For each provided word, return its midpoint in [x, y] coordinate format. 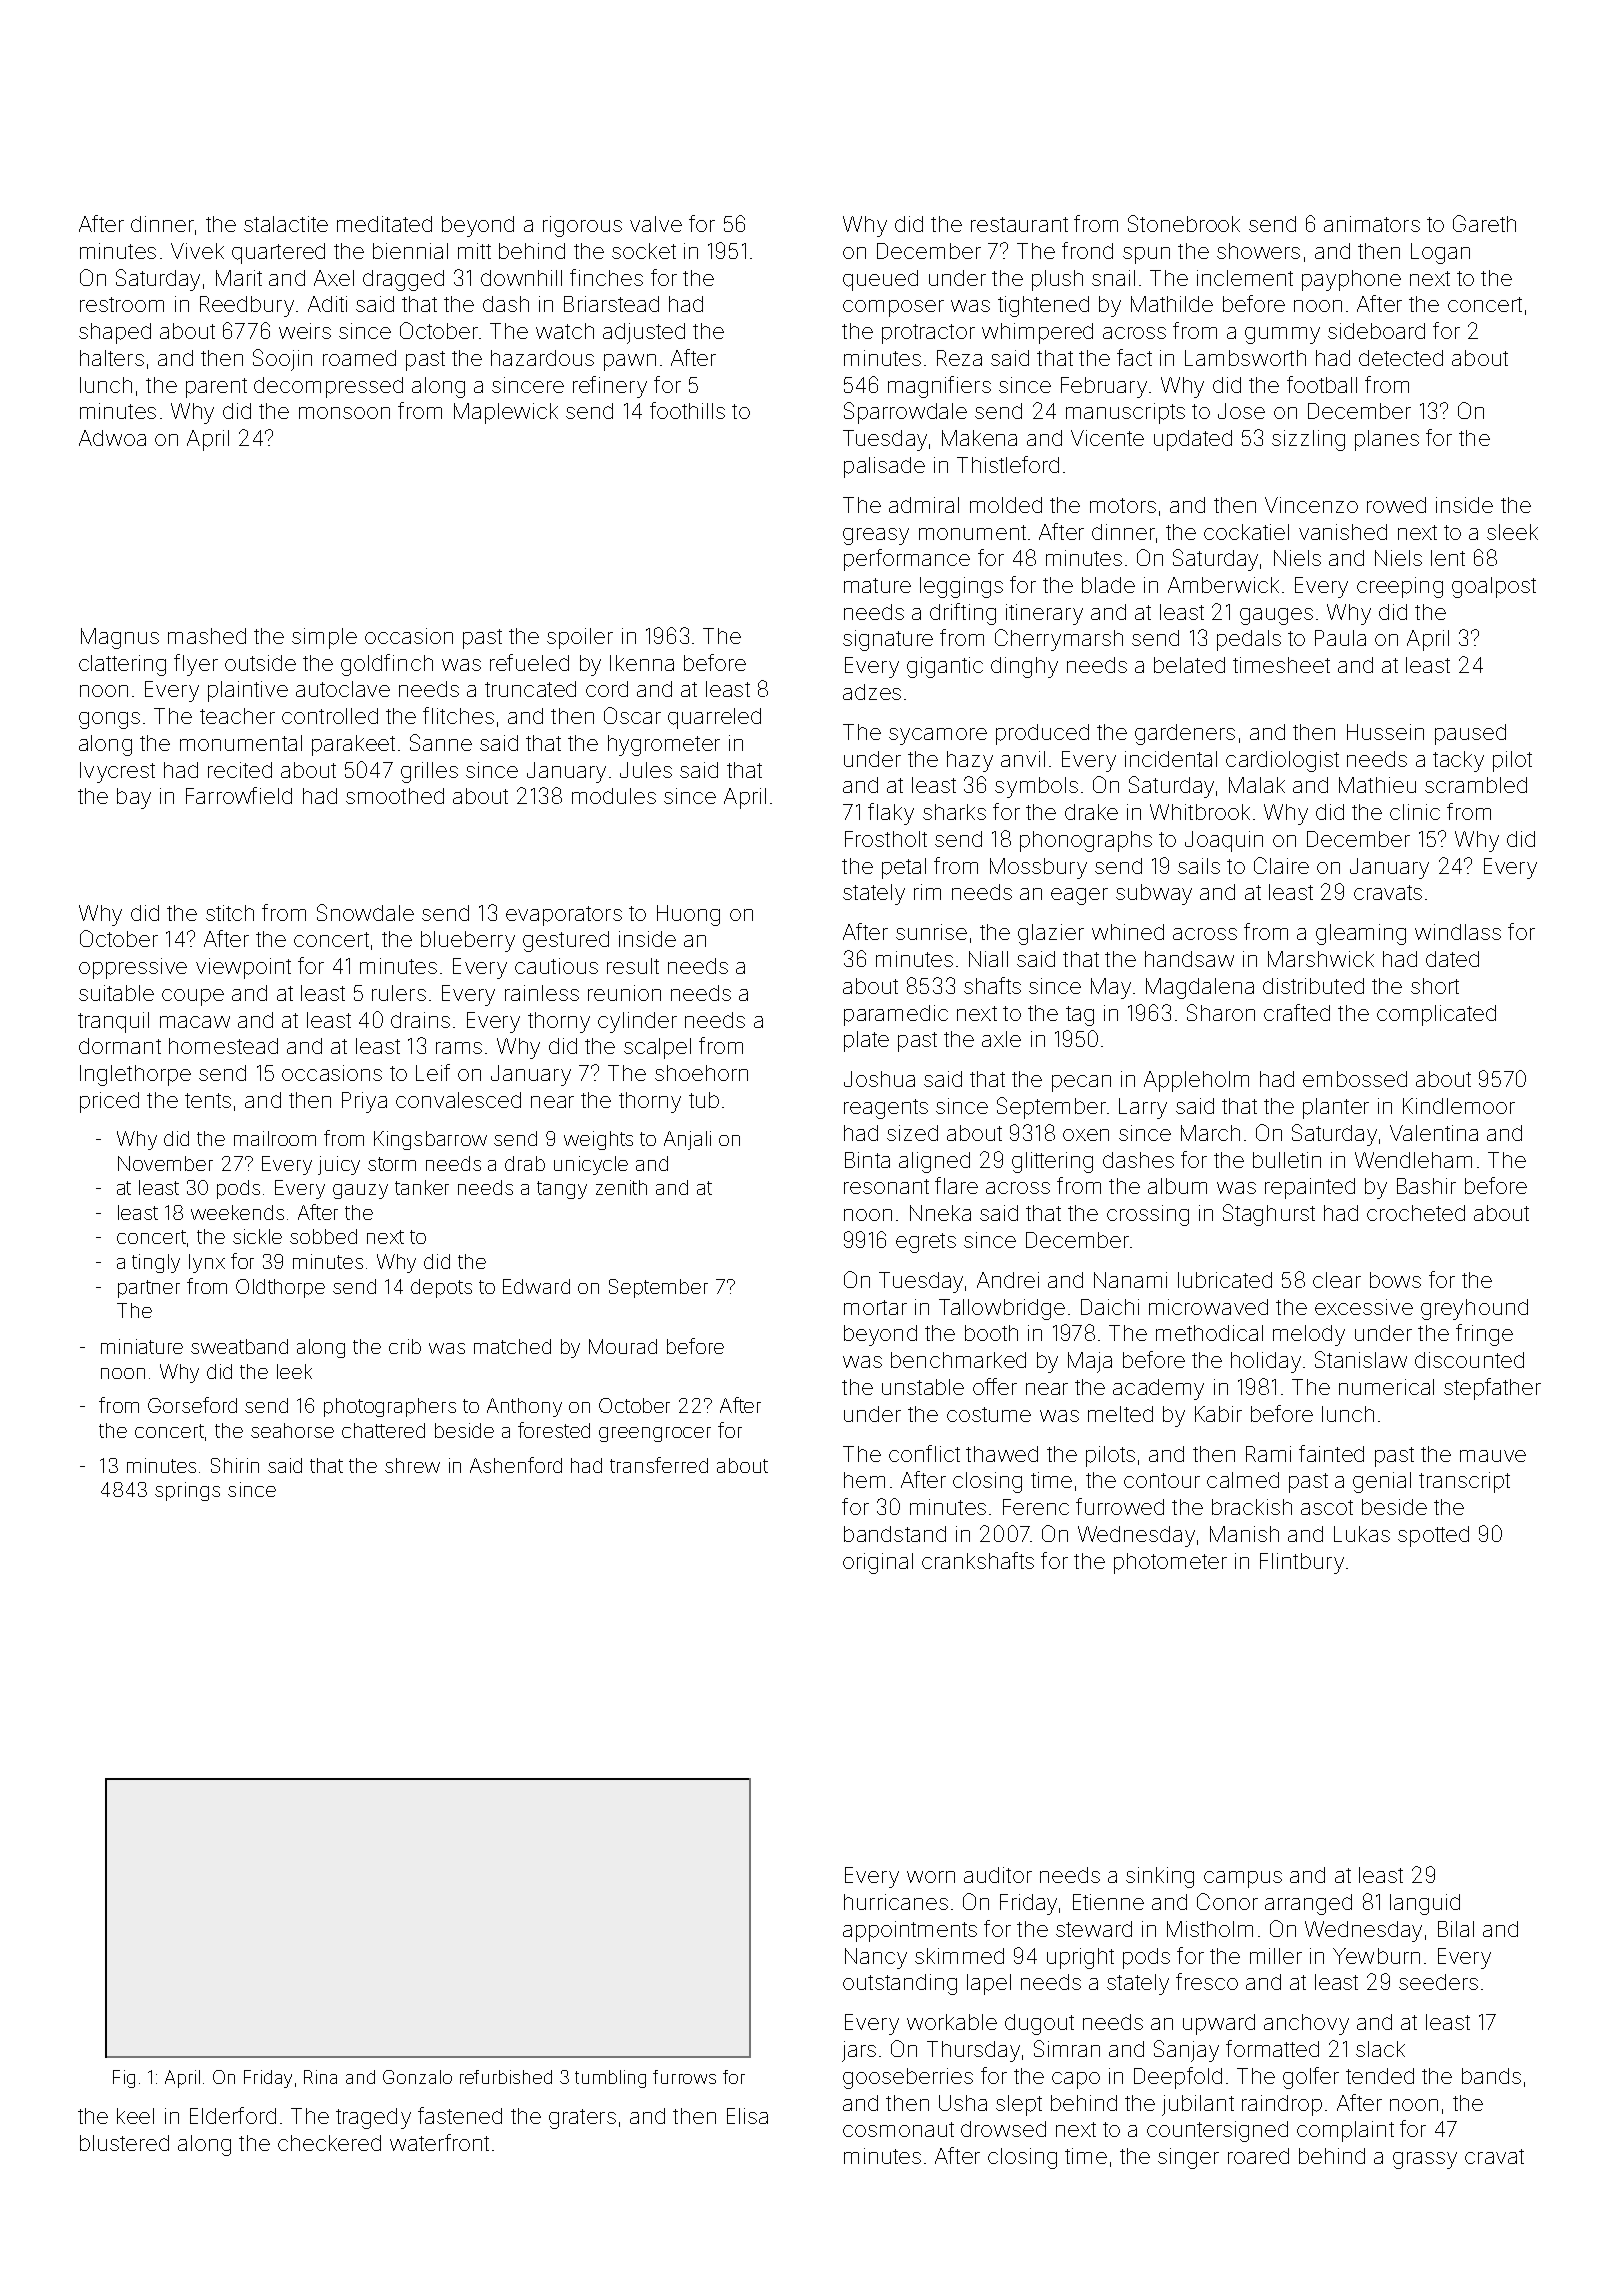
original [878, 1563]
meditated [384, 224]
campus [1243, 1879]
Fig [124, 2079]
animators [1372, 224]
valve [656, 224]
